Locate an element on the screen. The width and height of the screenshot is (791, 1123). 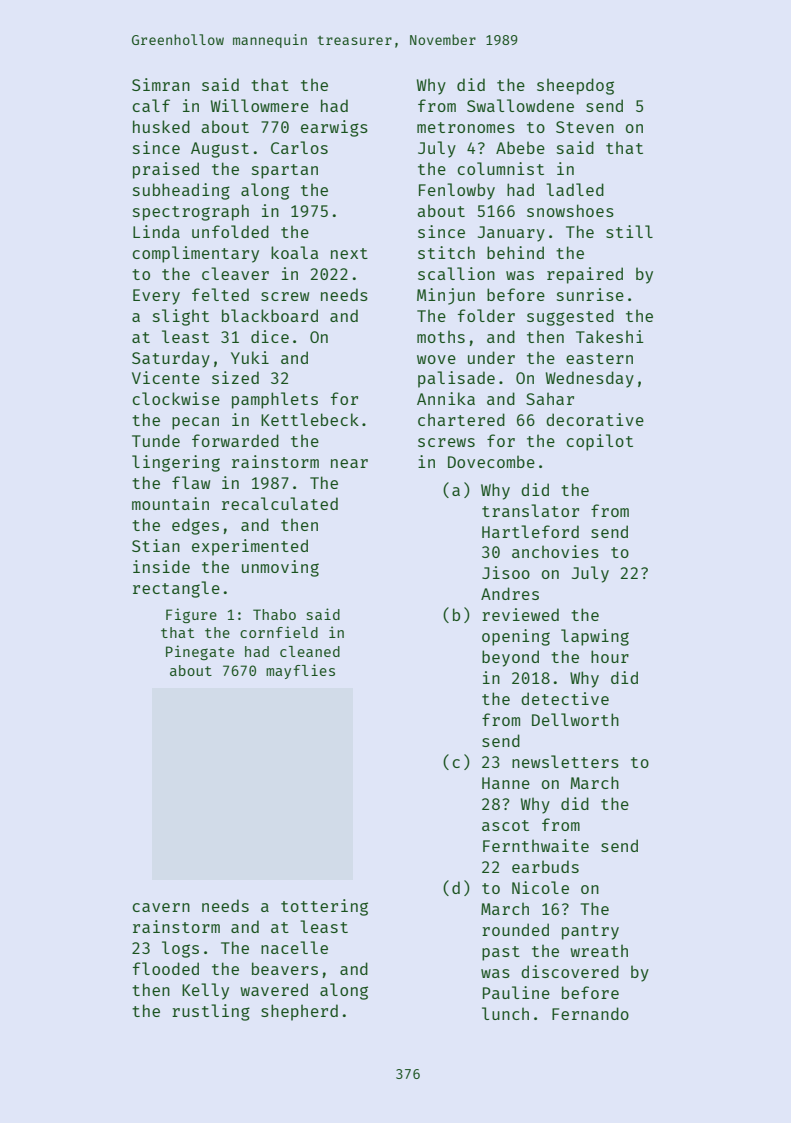
rustling is located at coordinates (211, 1012).
